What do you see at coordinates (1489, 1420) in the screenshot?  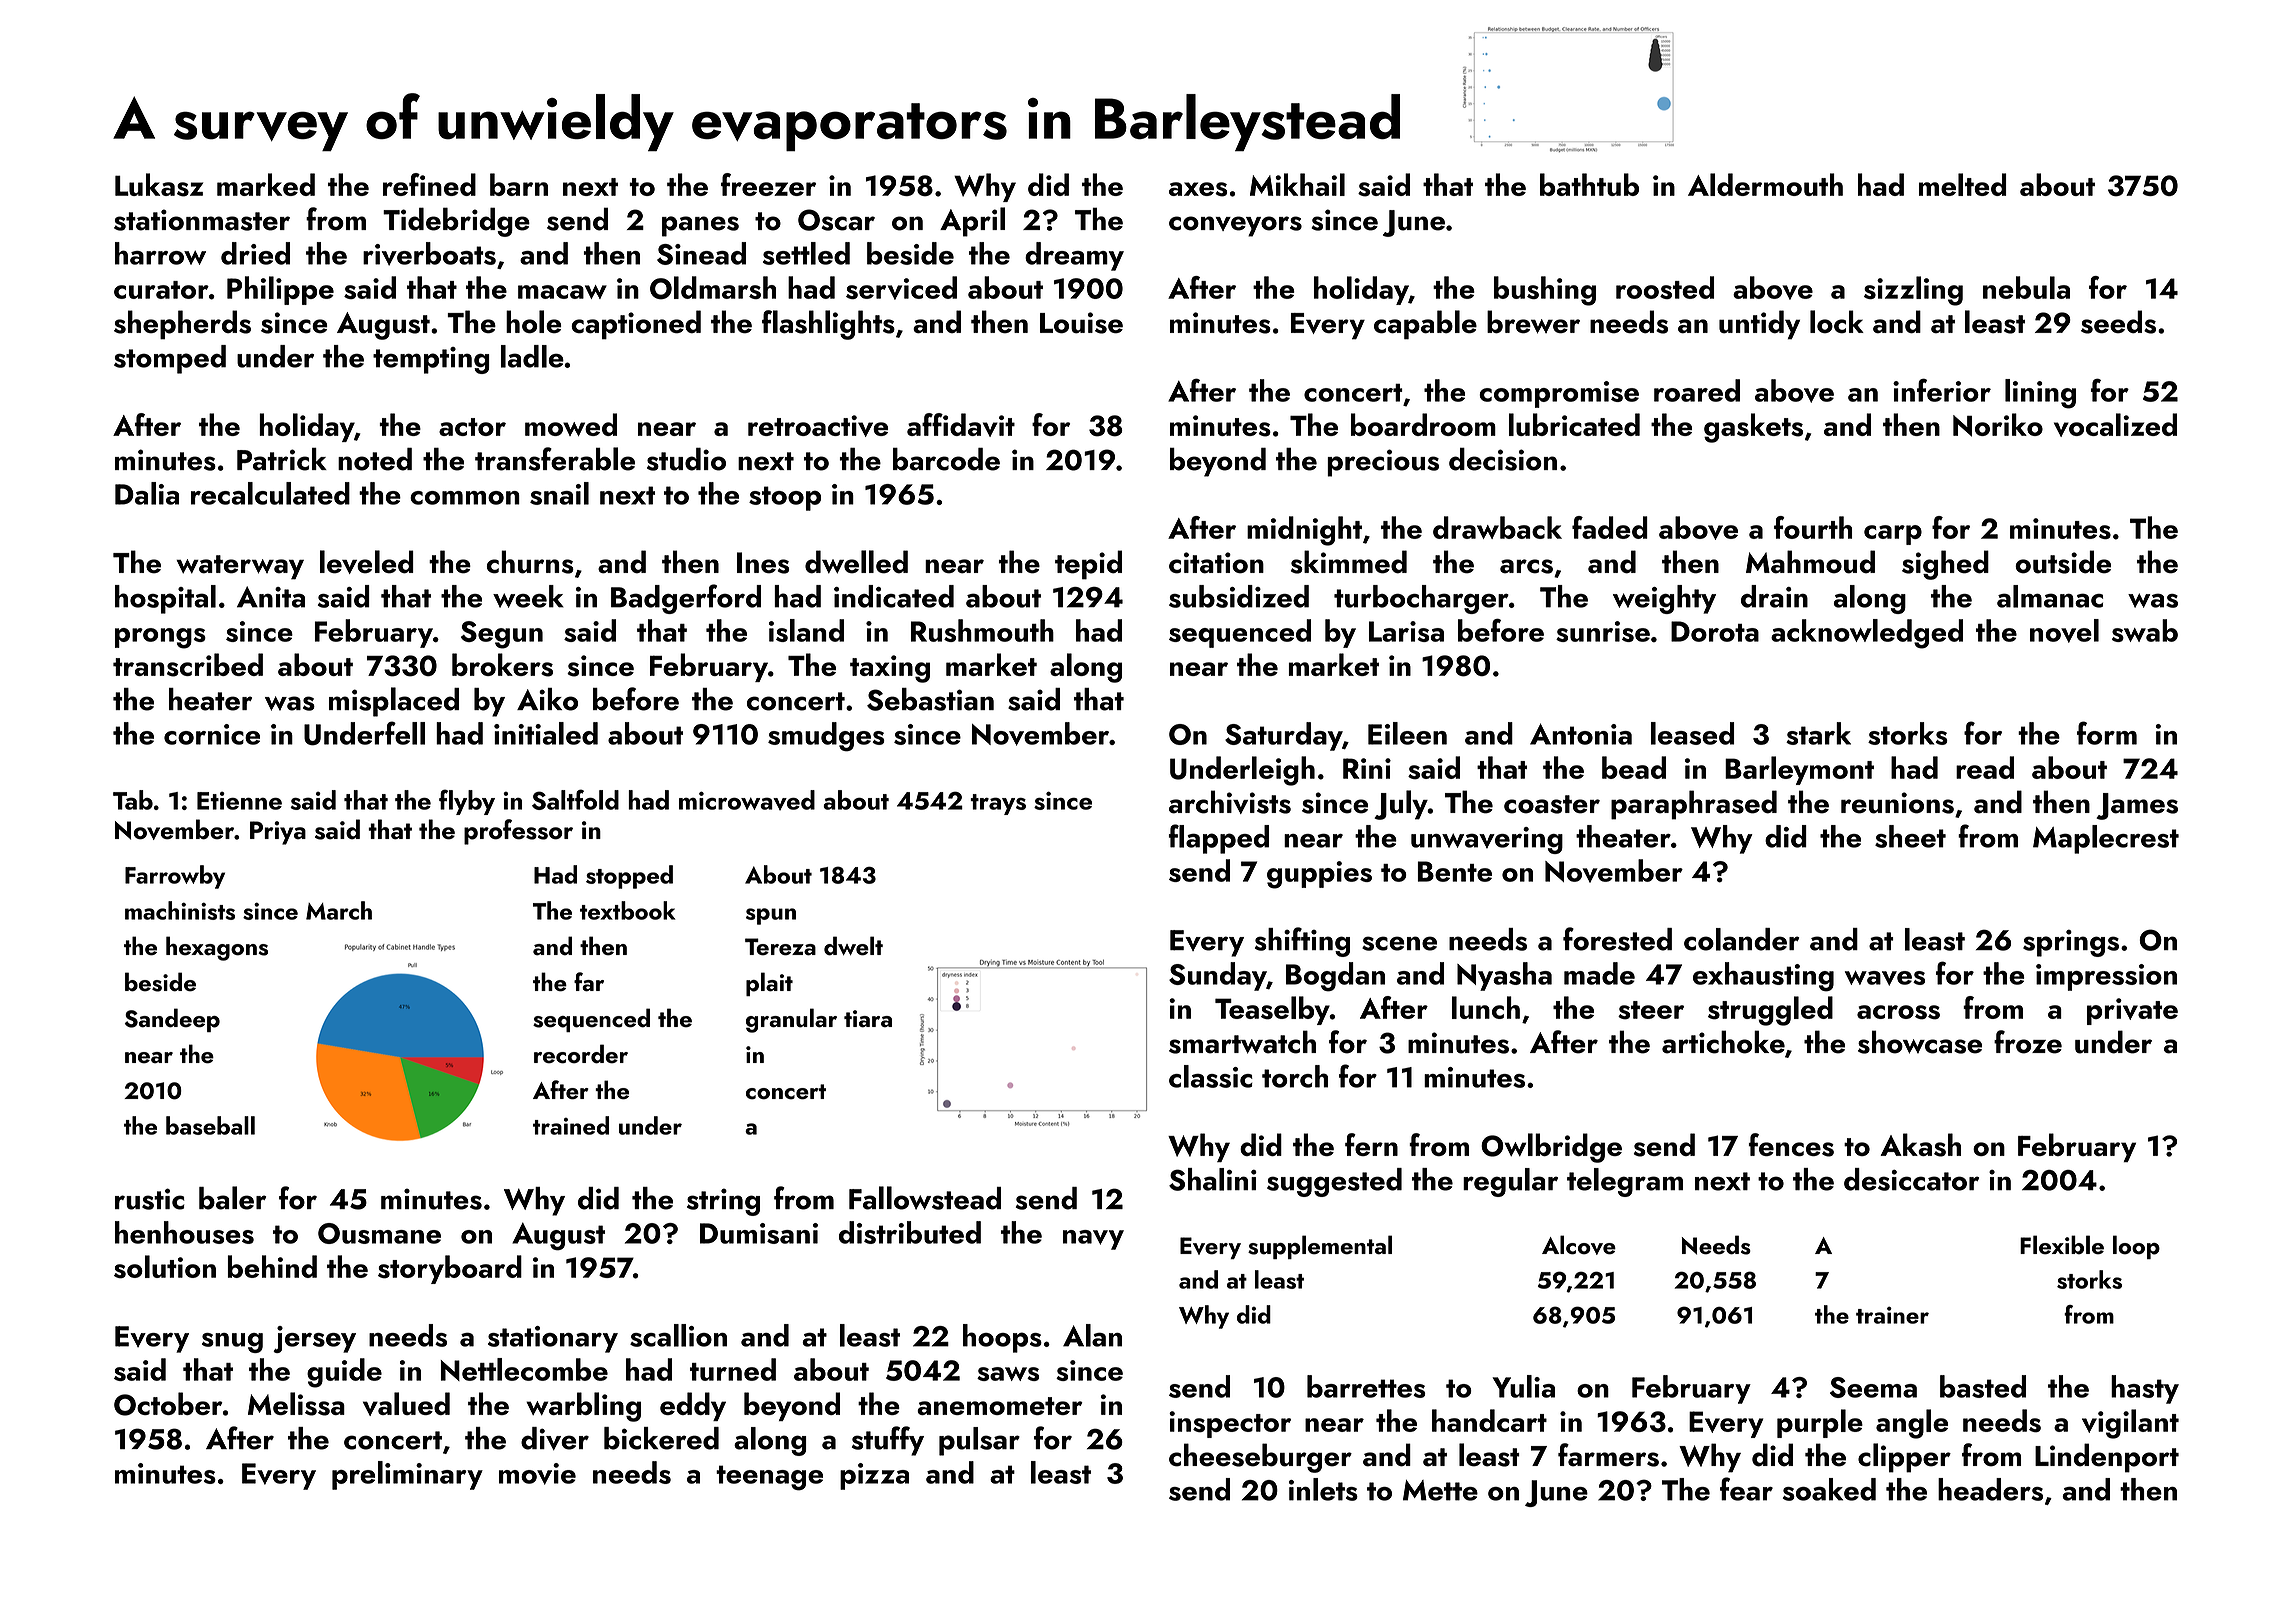 I see `handcart` at bounding box center [1489, 1420].
